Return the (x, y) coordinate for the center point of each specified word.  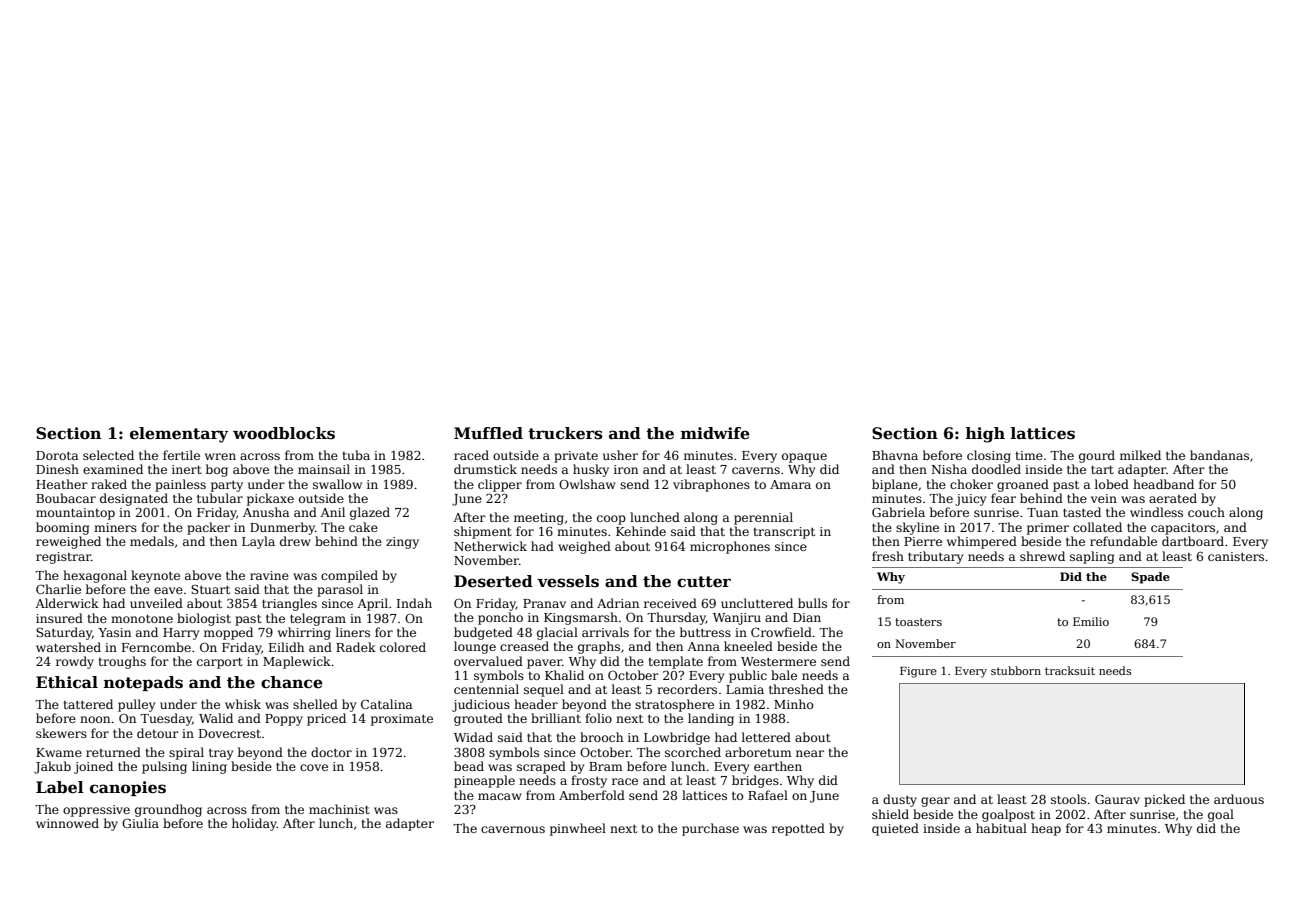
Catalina (386, 704)
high (985, 435)
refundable (1123, 541)
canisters (1236, 556)
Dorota (57, 455)
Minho (793, 704)
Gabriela (898, 512)
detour (158, 733)
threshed (796, 689)
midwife (715, 433)
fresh (888, 556)
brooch (601, 737)
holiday (254, 824)
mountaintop (75, 514)
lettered (766, 737)
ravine (269, 575)
